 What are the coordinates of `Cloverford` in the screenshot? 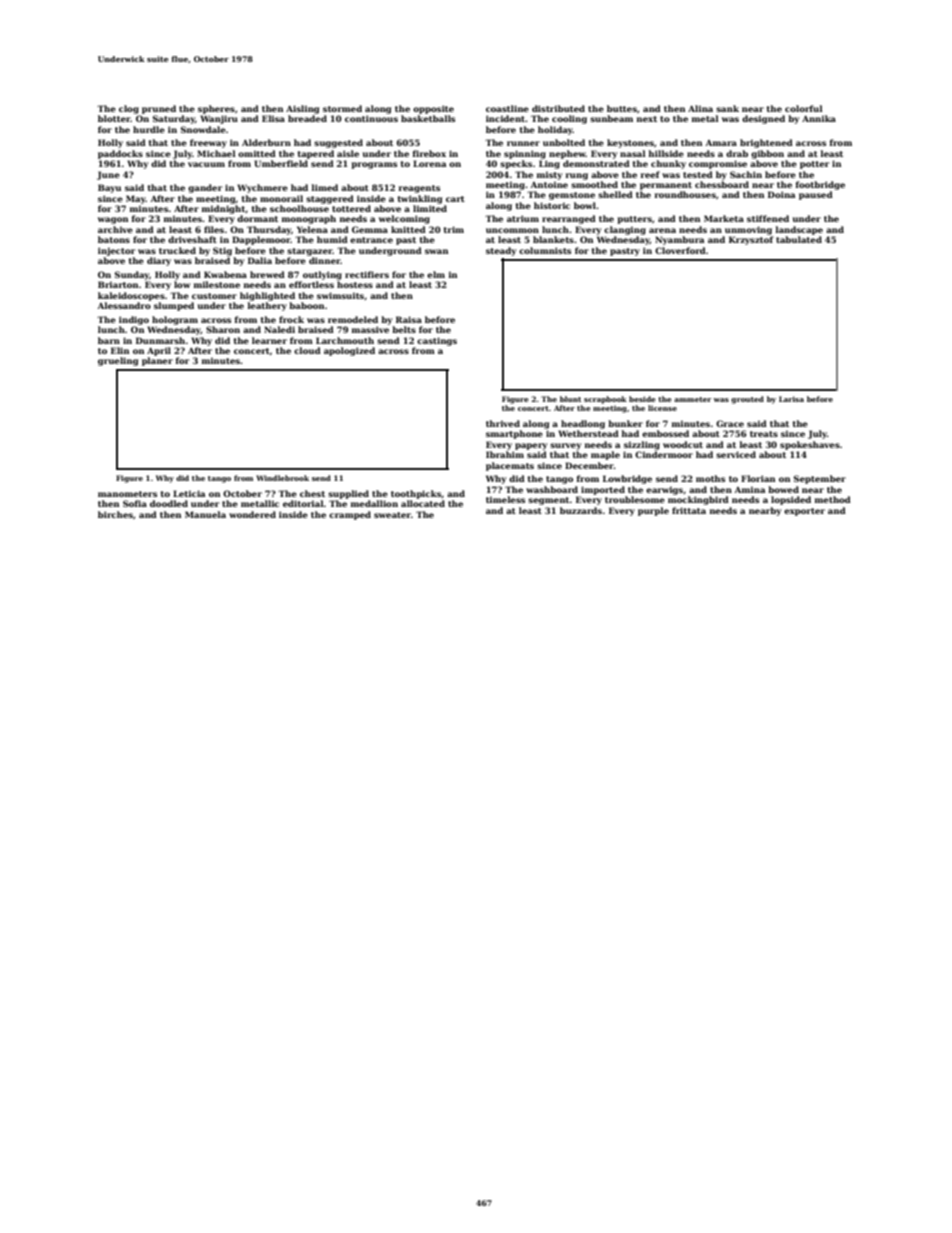 It's located at (680, 250).
